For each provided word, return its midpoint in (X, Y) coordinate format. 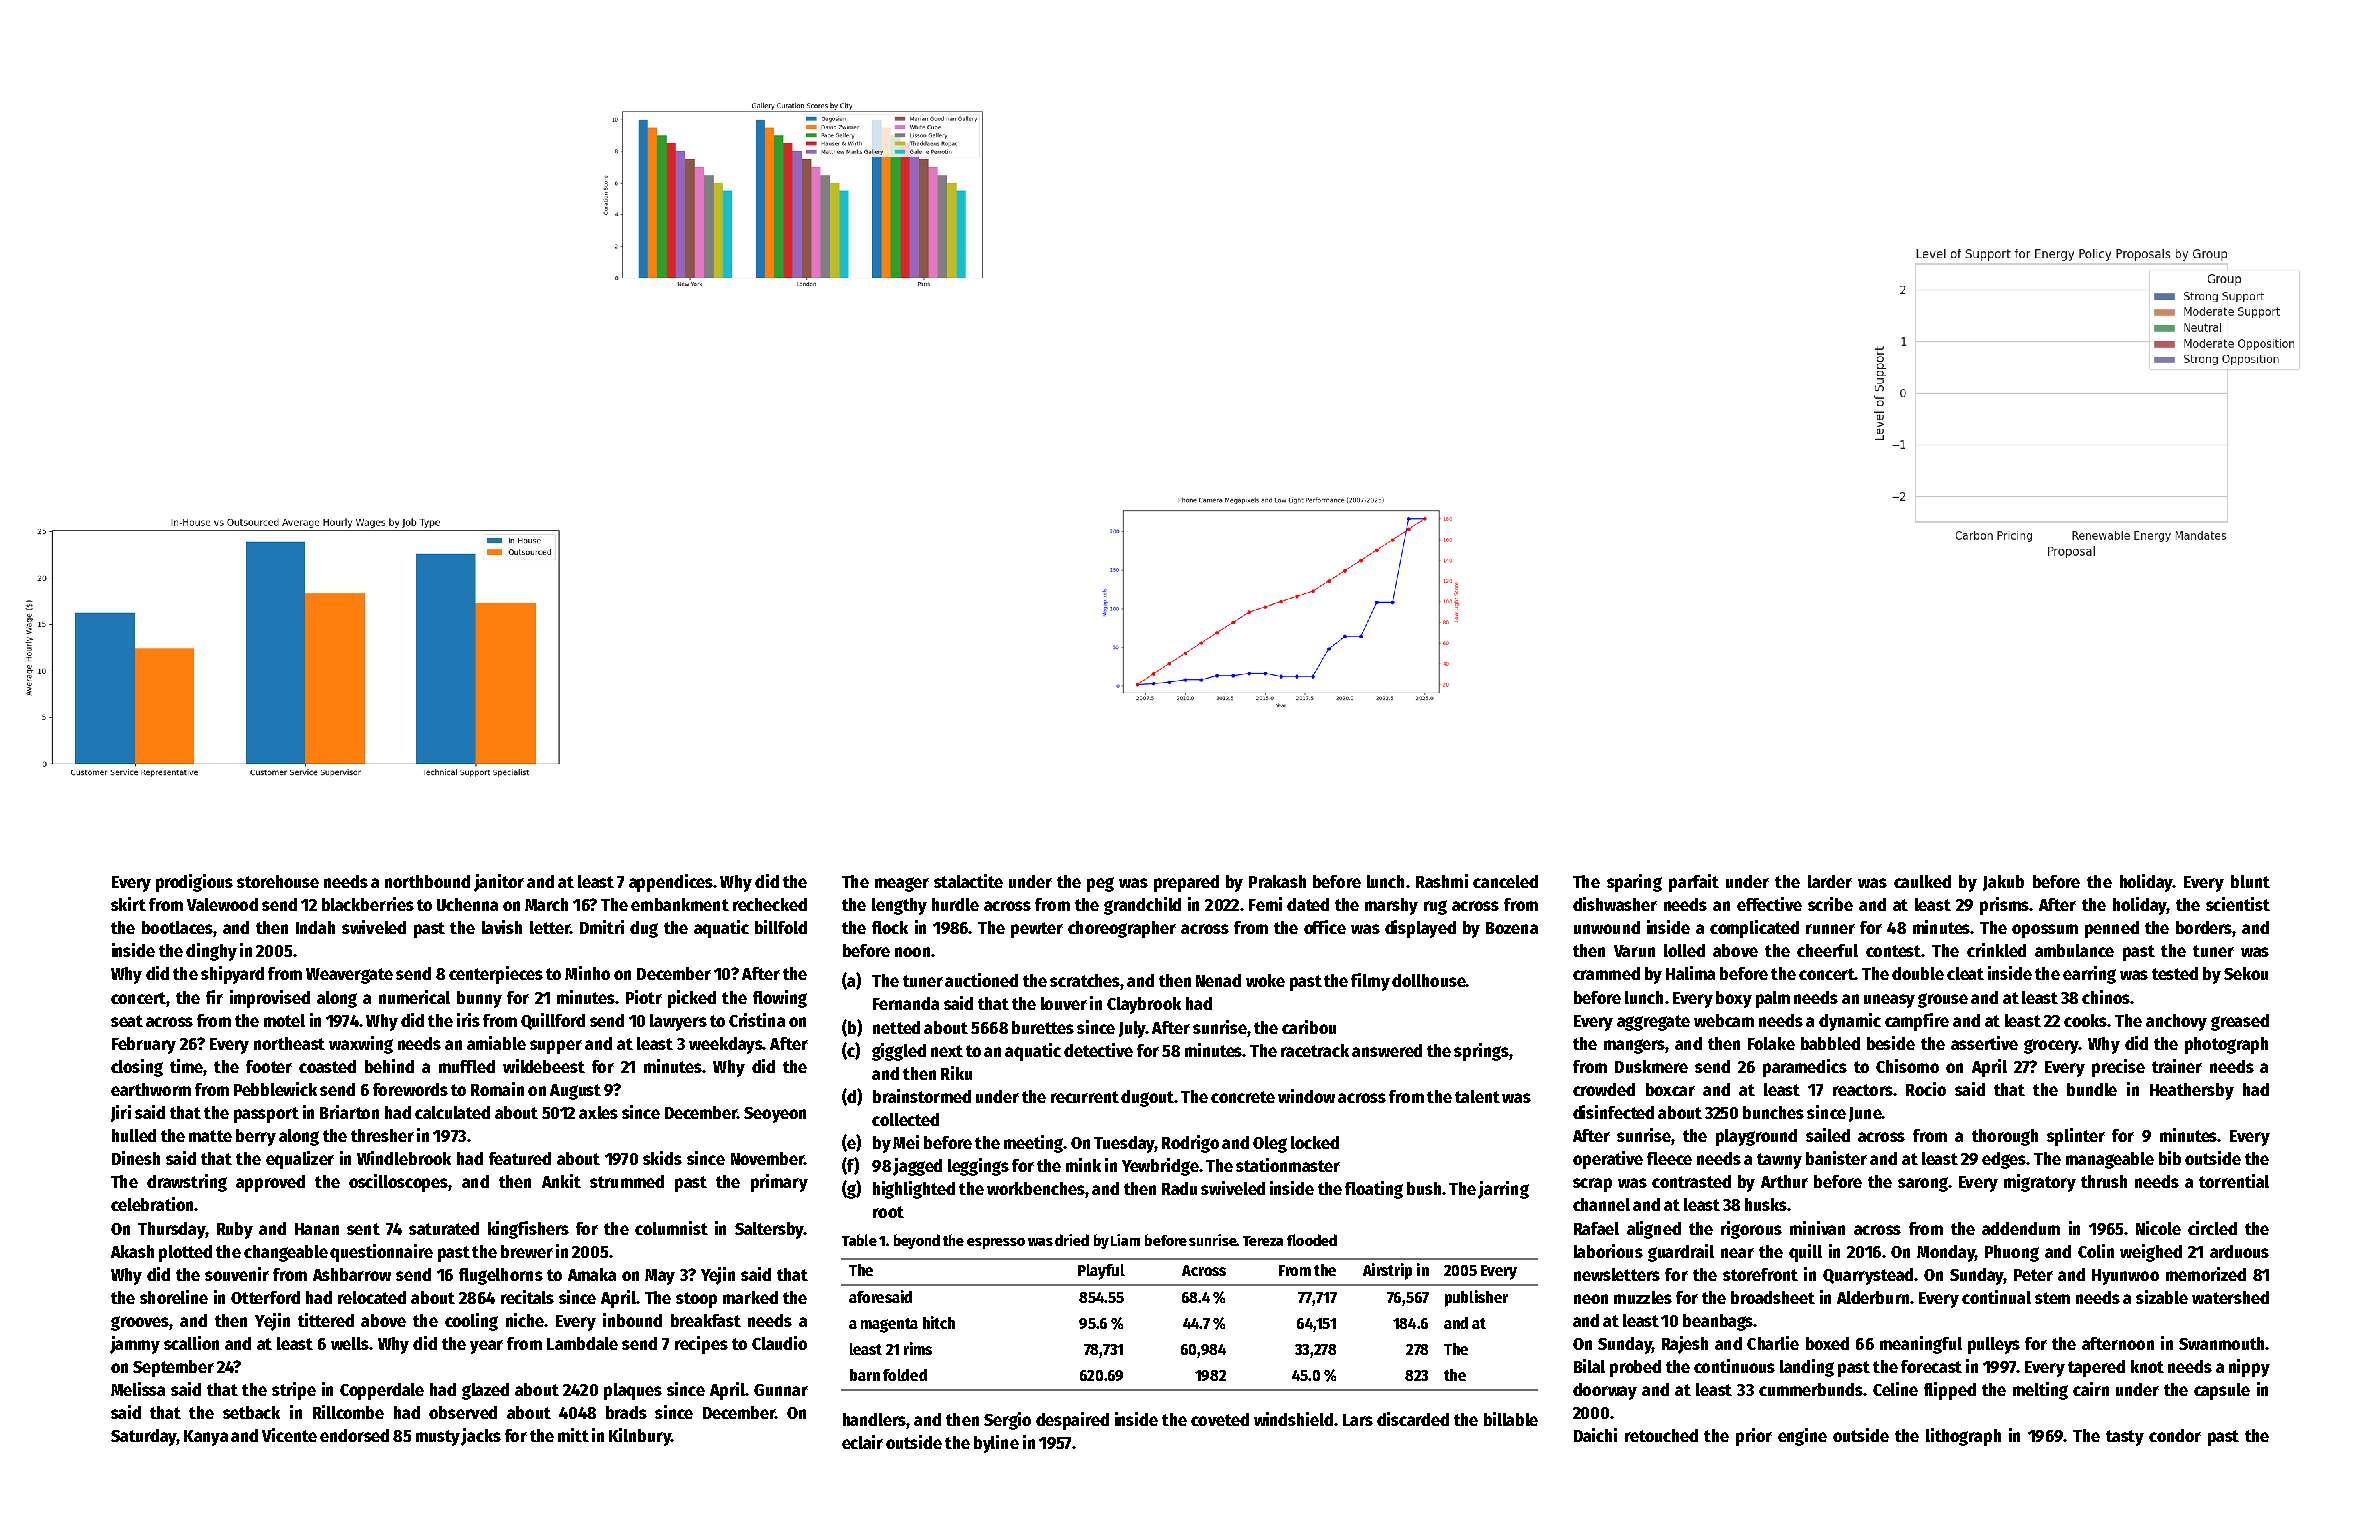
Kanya (206, 1438)
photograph (2226, 1045)
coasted (327, 1066)
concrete (1243, 1097)
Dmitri (602, 927)
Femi (1265, 904)
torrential (2234, 1181)
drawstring (187, 1183)
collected (905, 1119)
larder (1830, 881)
